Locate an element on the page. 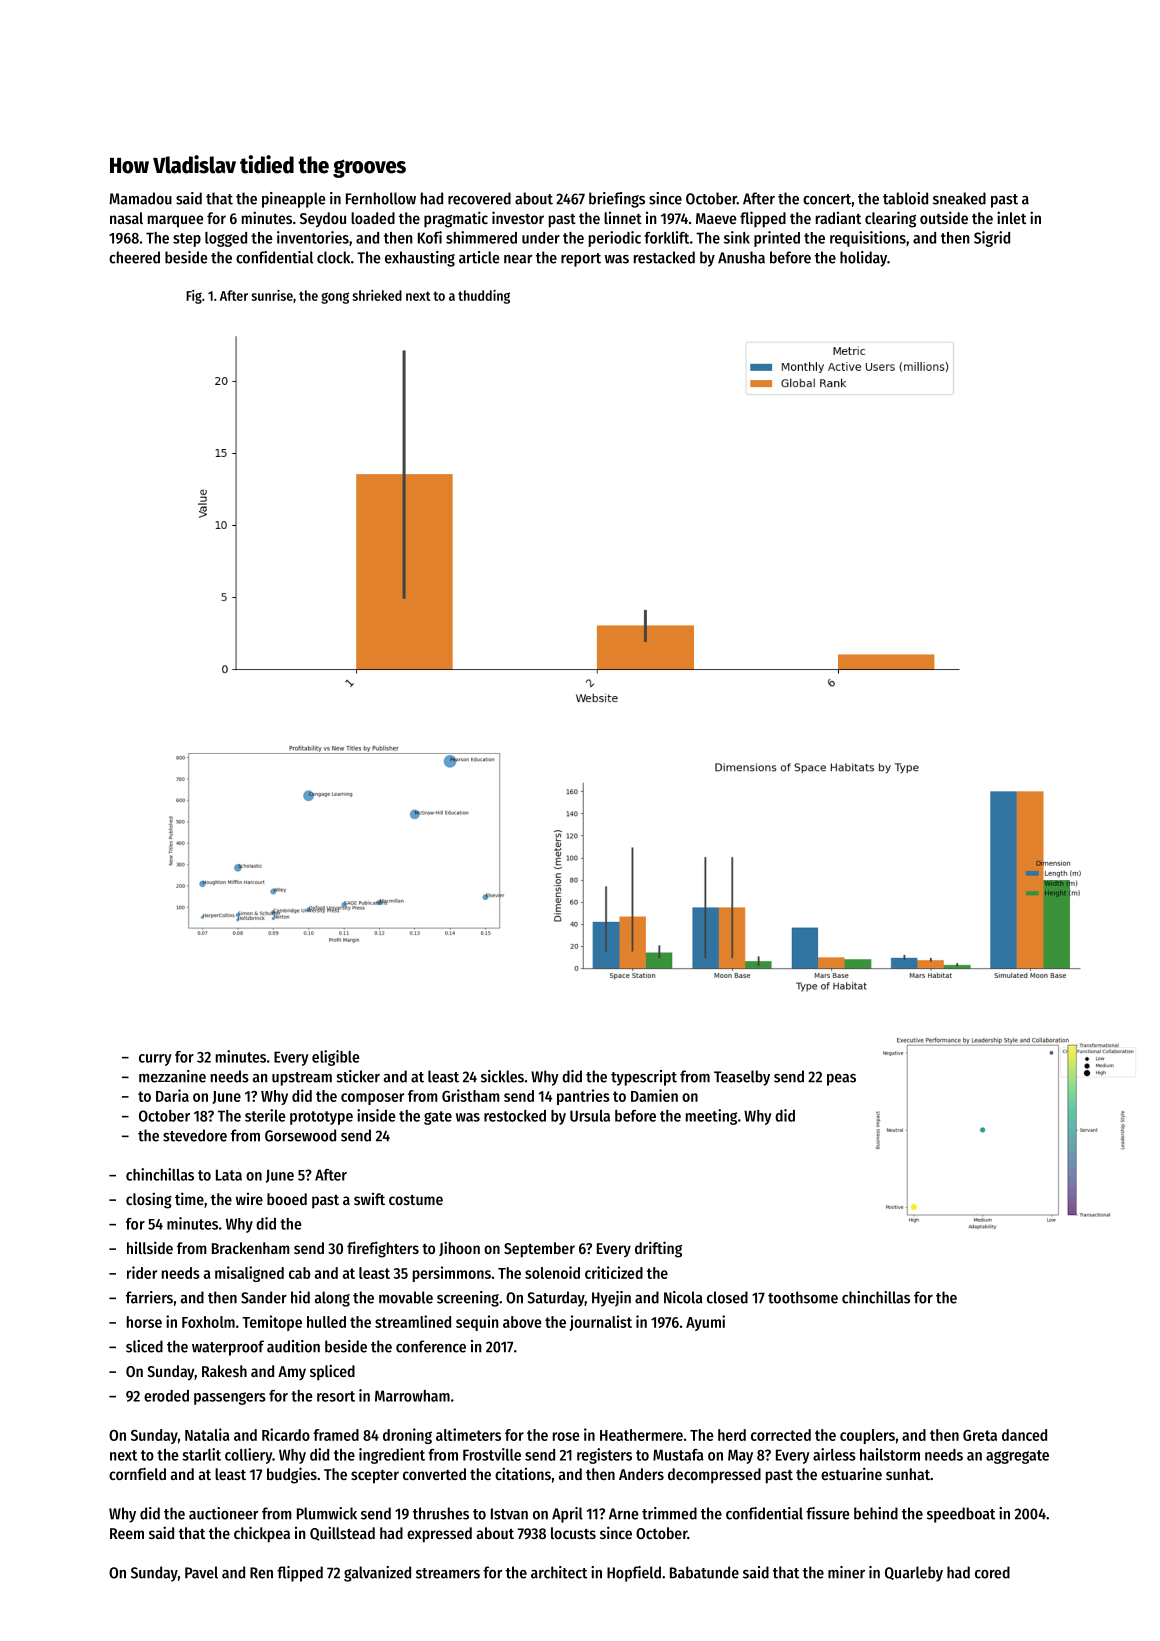 The height and width of the page is (1641, 1160). holiday is located at coordinates (863, 259).
